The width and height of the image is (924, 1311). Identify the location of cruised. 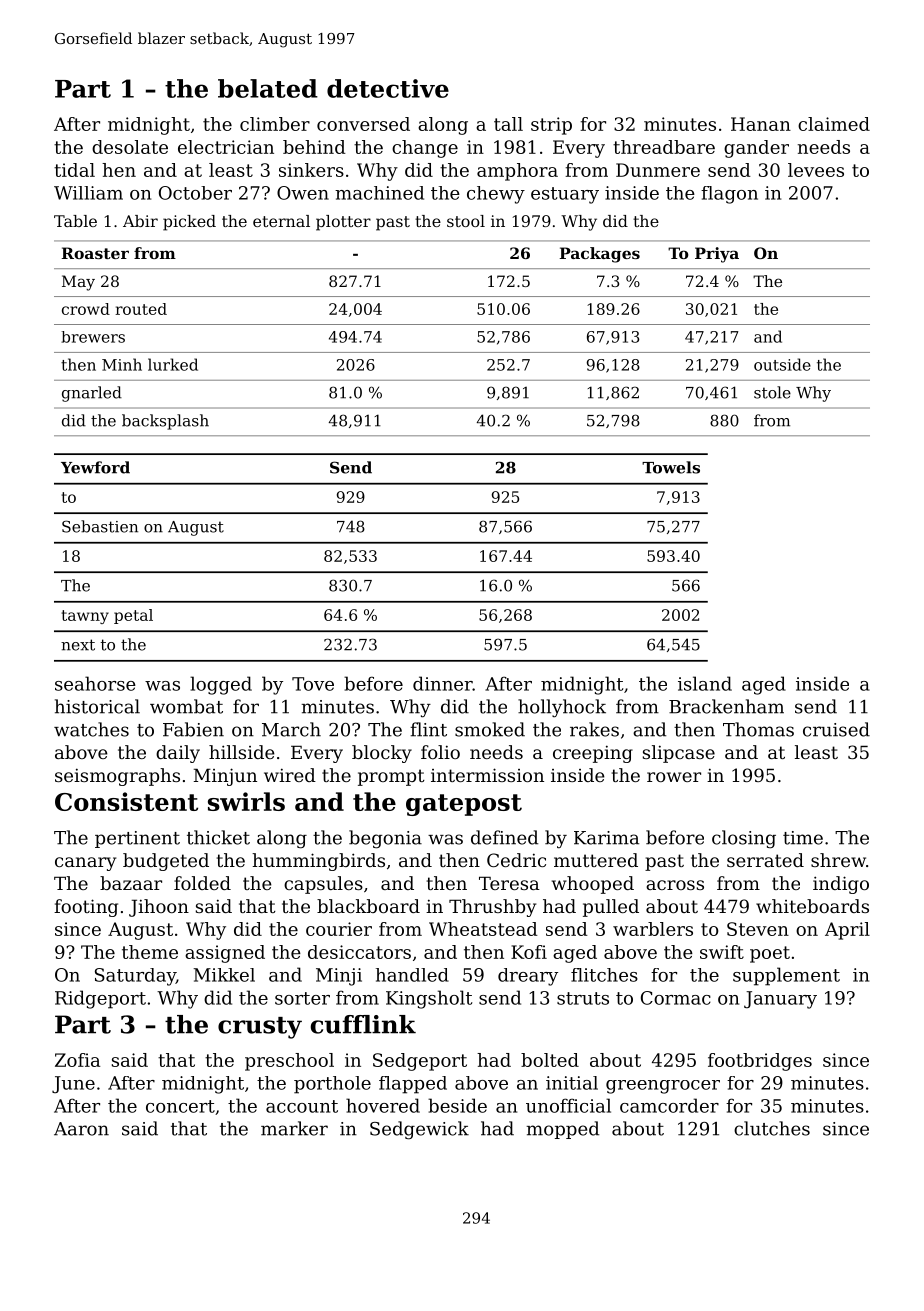
(836, 729).
